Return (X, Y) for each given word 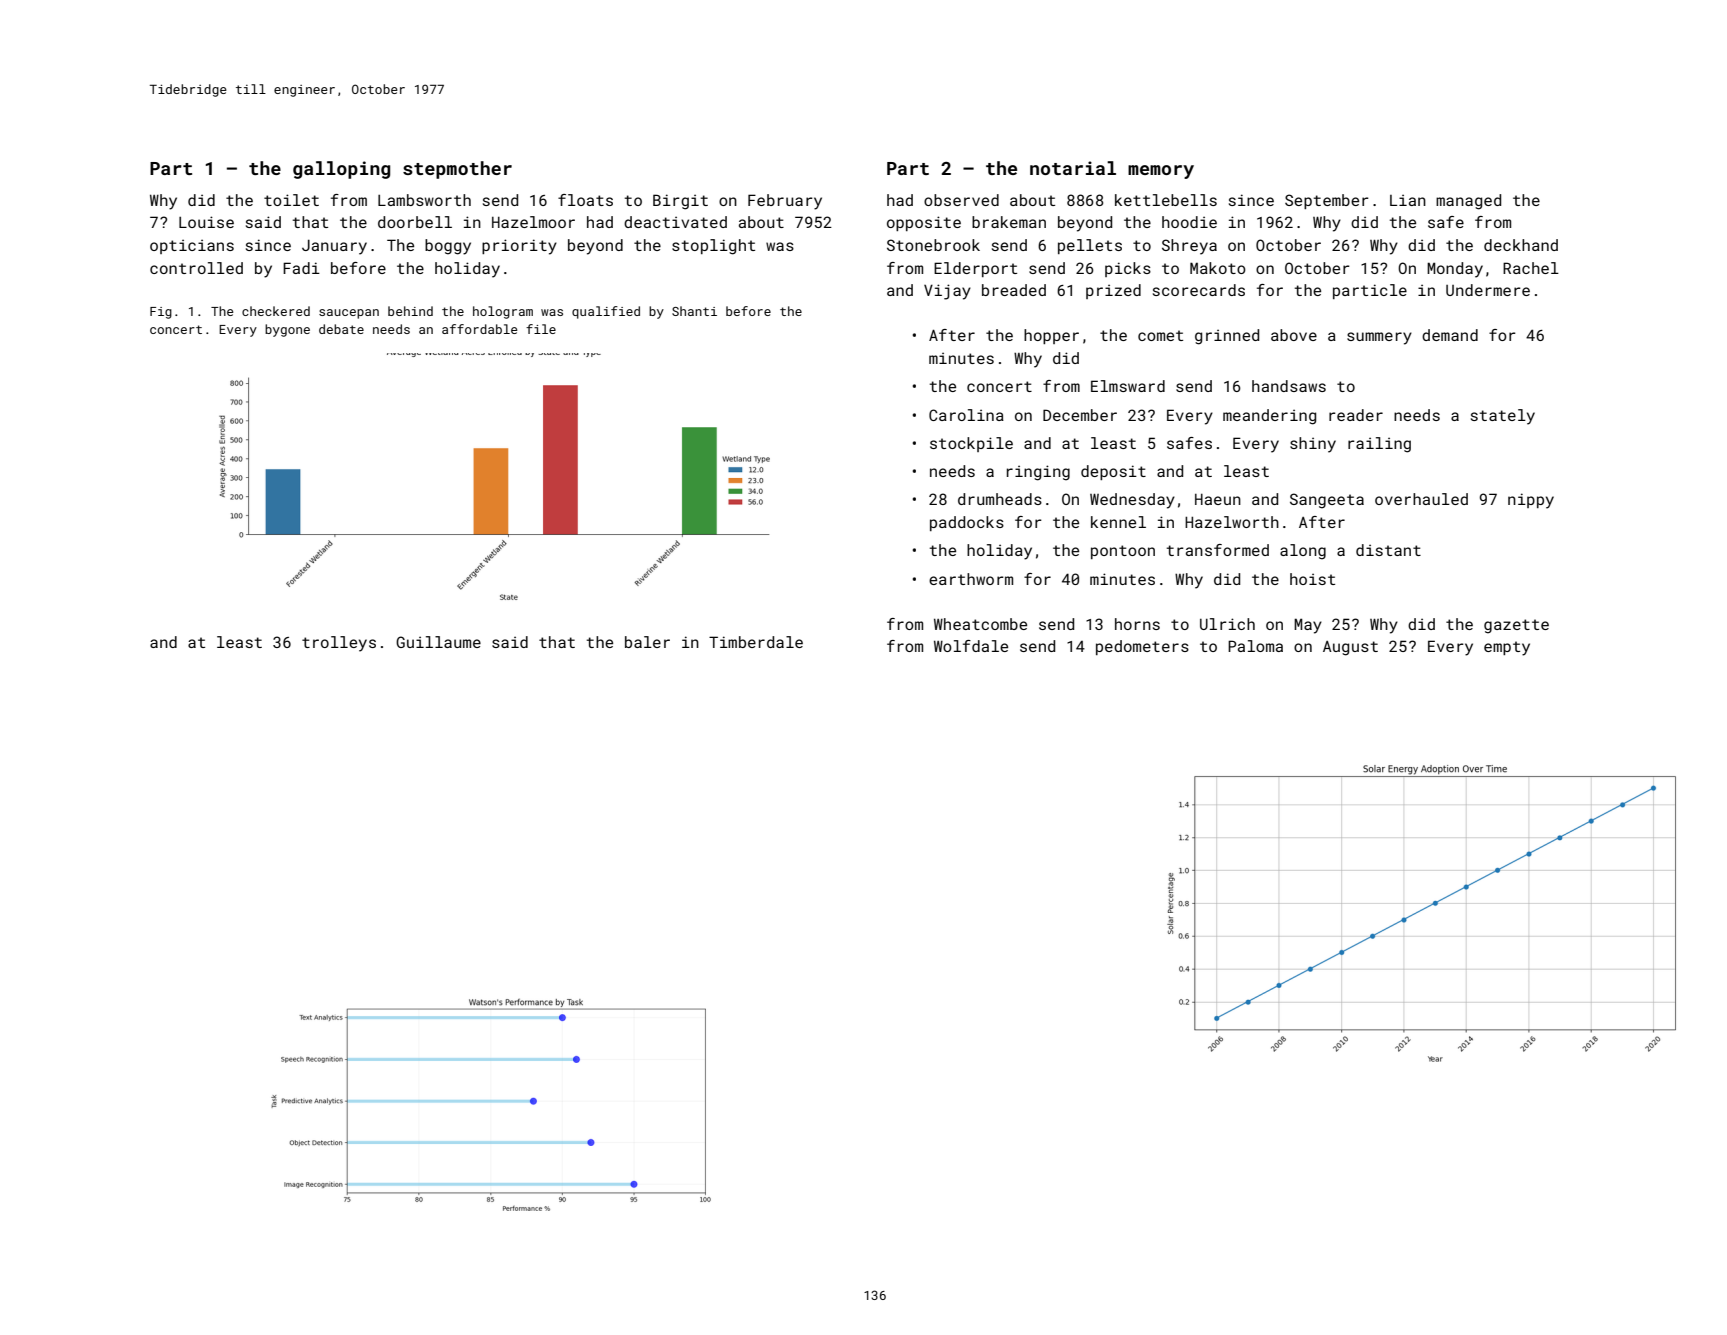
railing (1379, 445)
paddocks (967, 523)
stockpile (971, 444)
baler (647, 642)
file (541, 329)
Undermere (1488, 290)
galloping (341, 170)
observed (961, 200)
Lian (1408, 200)
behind (410, 311)
